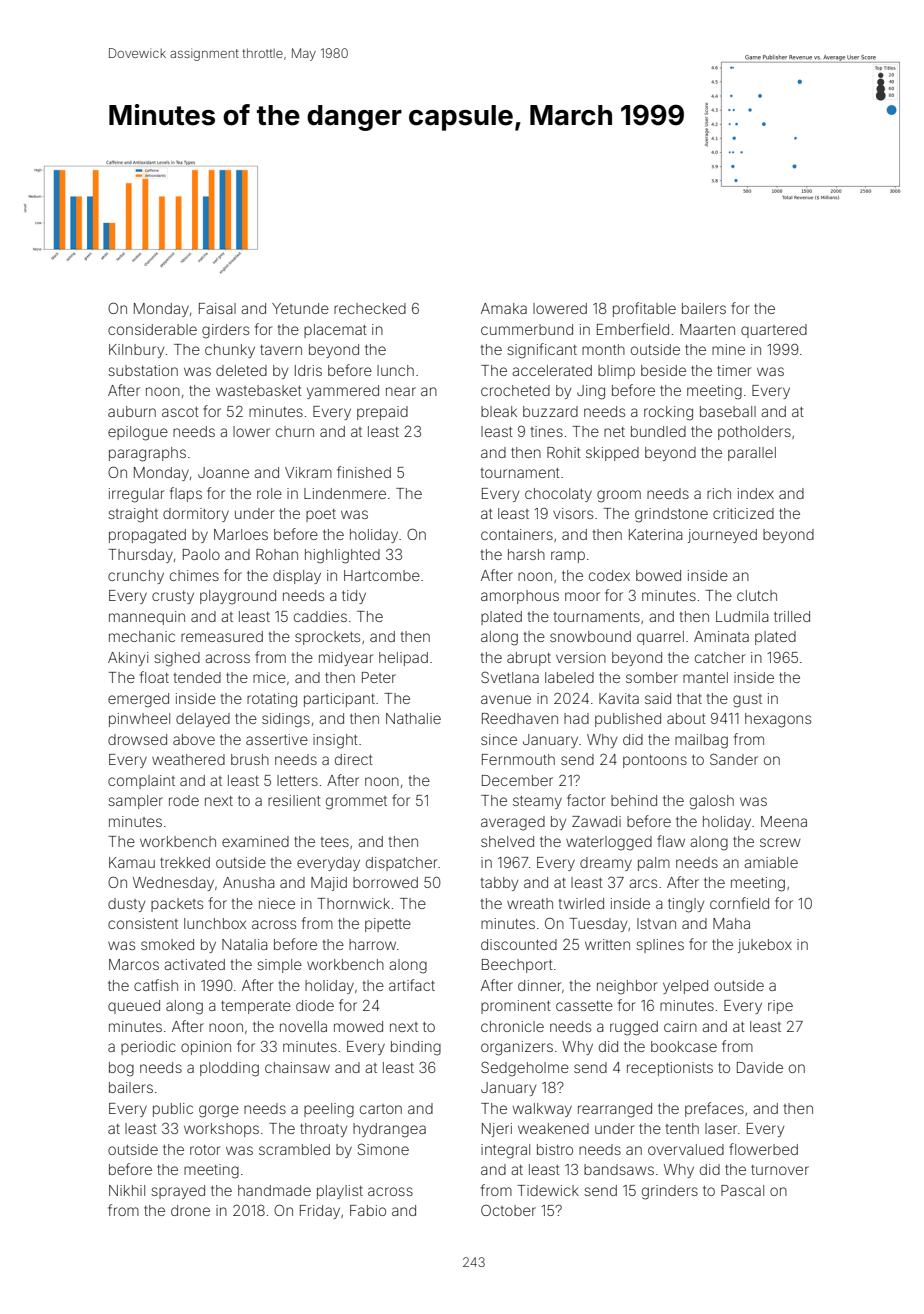 The width and height of the page is (924, 1314). What do you see at coordinates (230, 351) in the page?
I see `chunky` at bounding box center [230, 351].
